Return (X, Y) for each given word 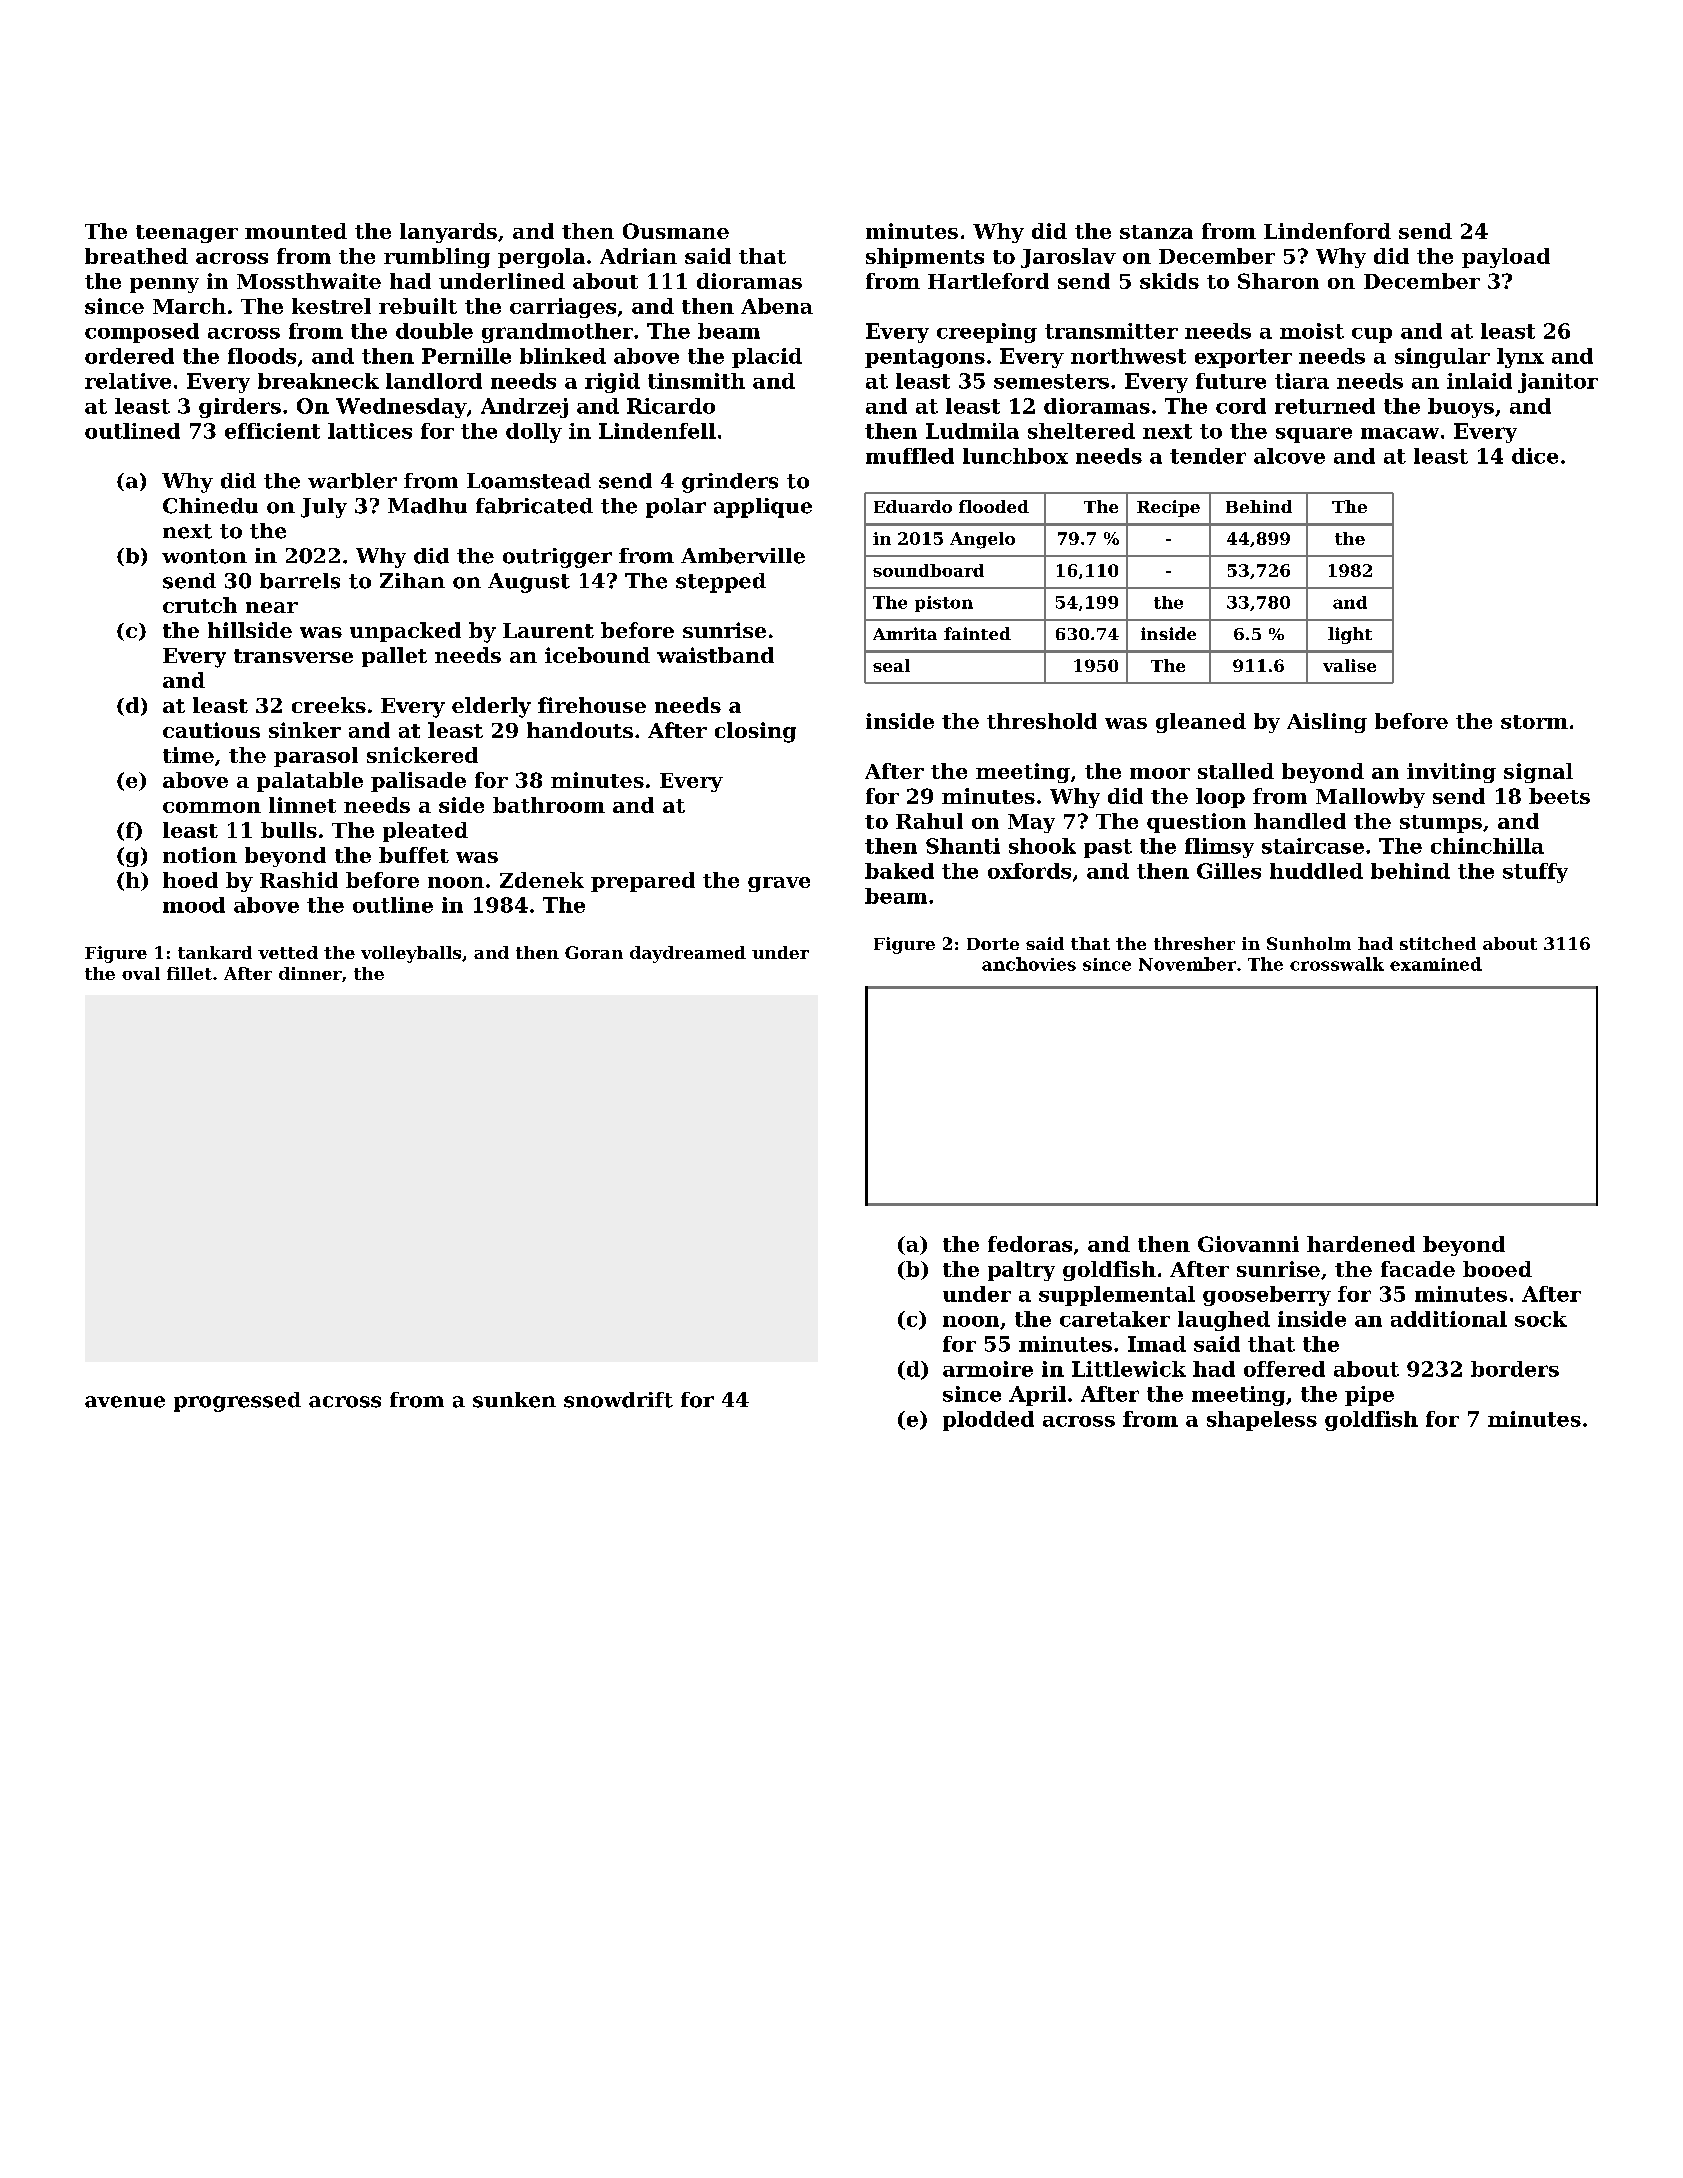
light (1350, 635)
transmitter (1111, 331)
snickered (422, 755)
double (434, 331)
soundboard (928, 570)
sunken (514, 1400)
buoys (1461, 408)
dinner (310, 973)
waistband (715, 655)
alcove (1289, 456)
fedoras (1030, 1244)
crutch (200, 605)
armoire (988, 1369)
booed (1497, 1269)
